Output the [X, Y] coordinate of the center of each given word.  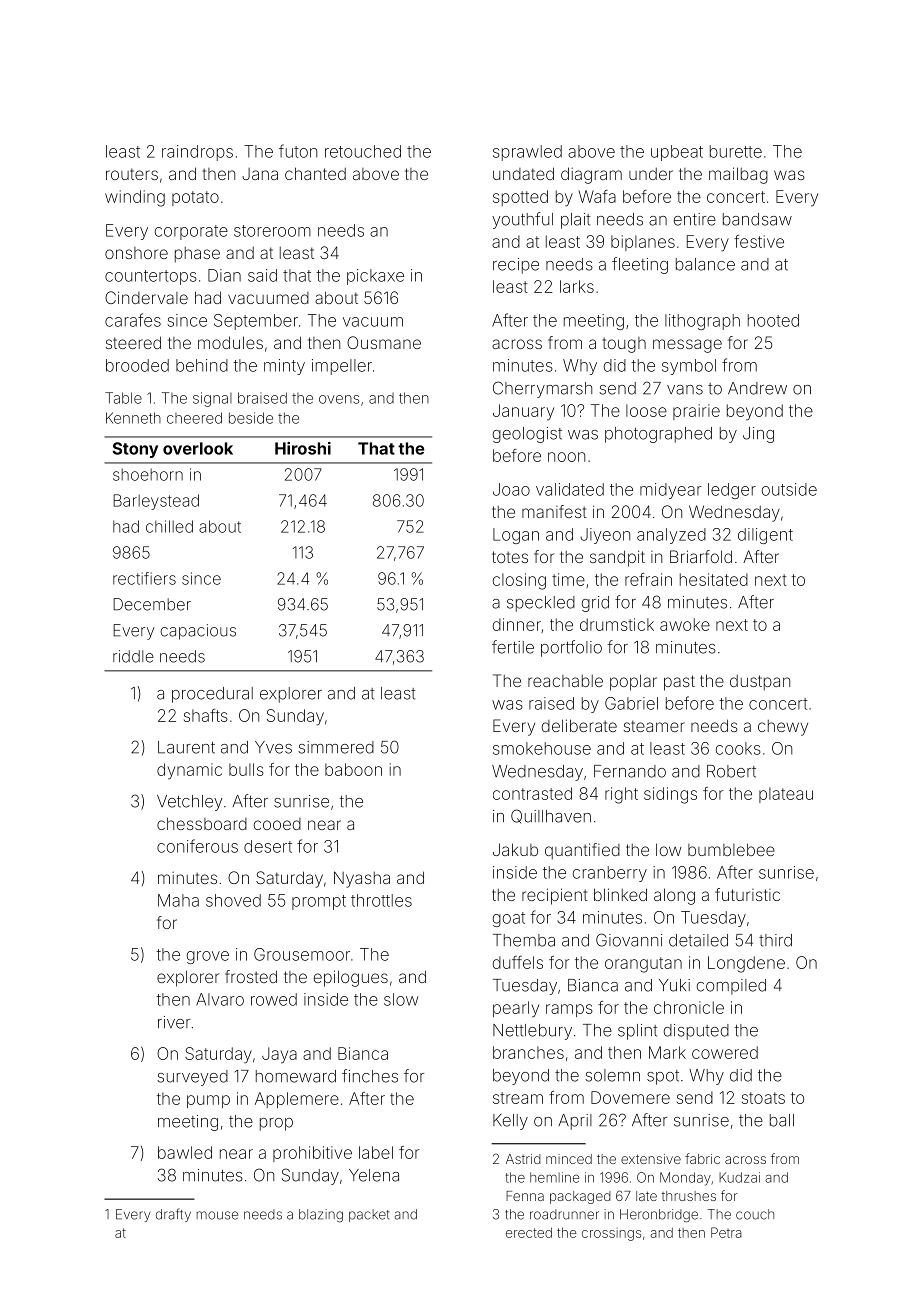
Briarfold [701, 556]
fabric [702, 1158]
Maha [178, 900]
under [651, 174]
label [376, 1152]
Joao [511, 489]
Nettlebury [532, 1032]
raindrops [197, 153]
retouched [363, 151]
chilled [169, 526]
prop [276, 1124]
